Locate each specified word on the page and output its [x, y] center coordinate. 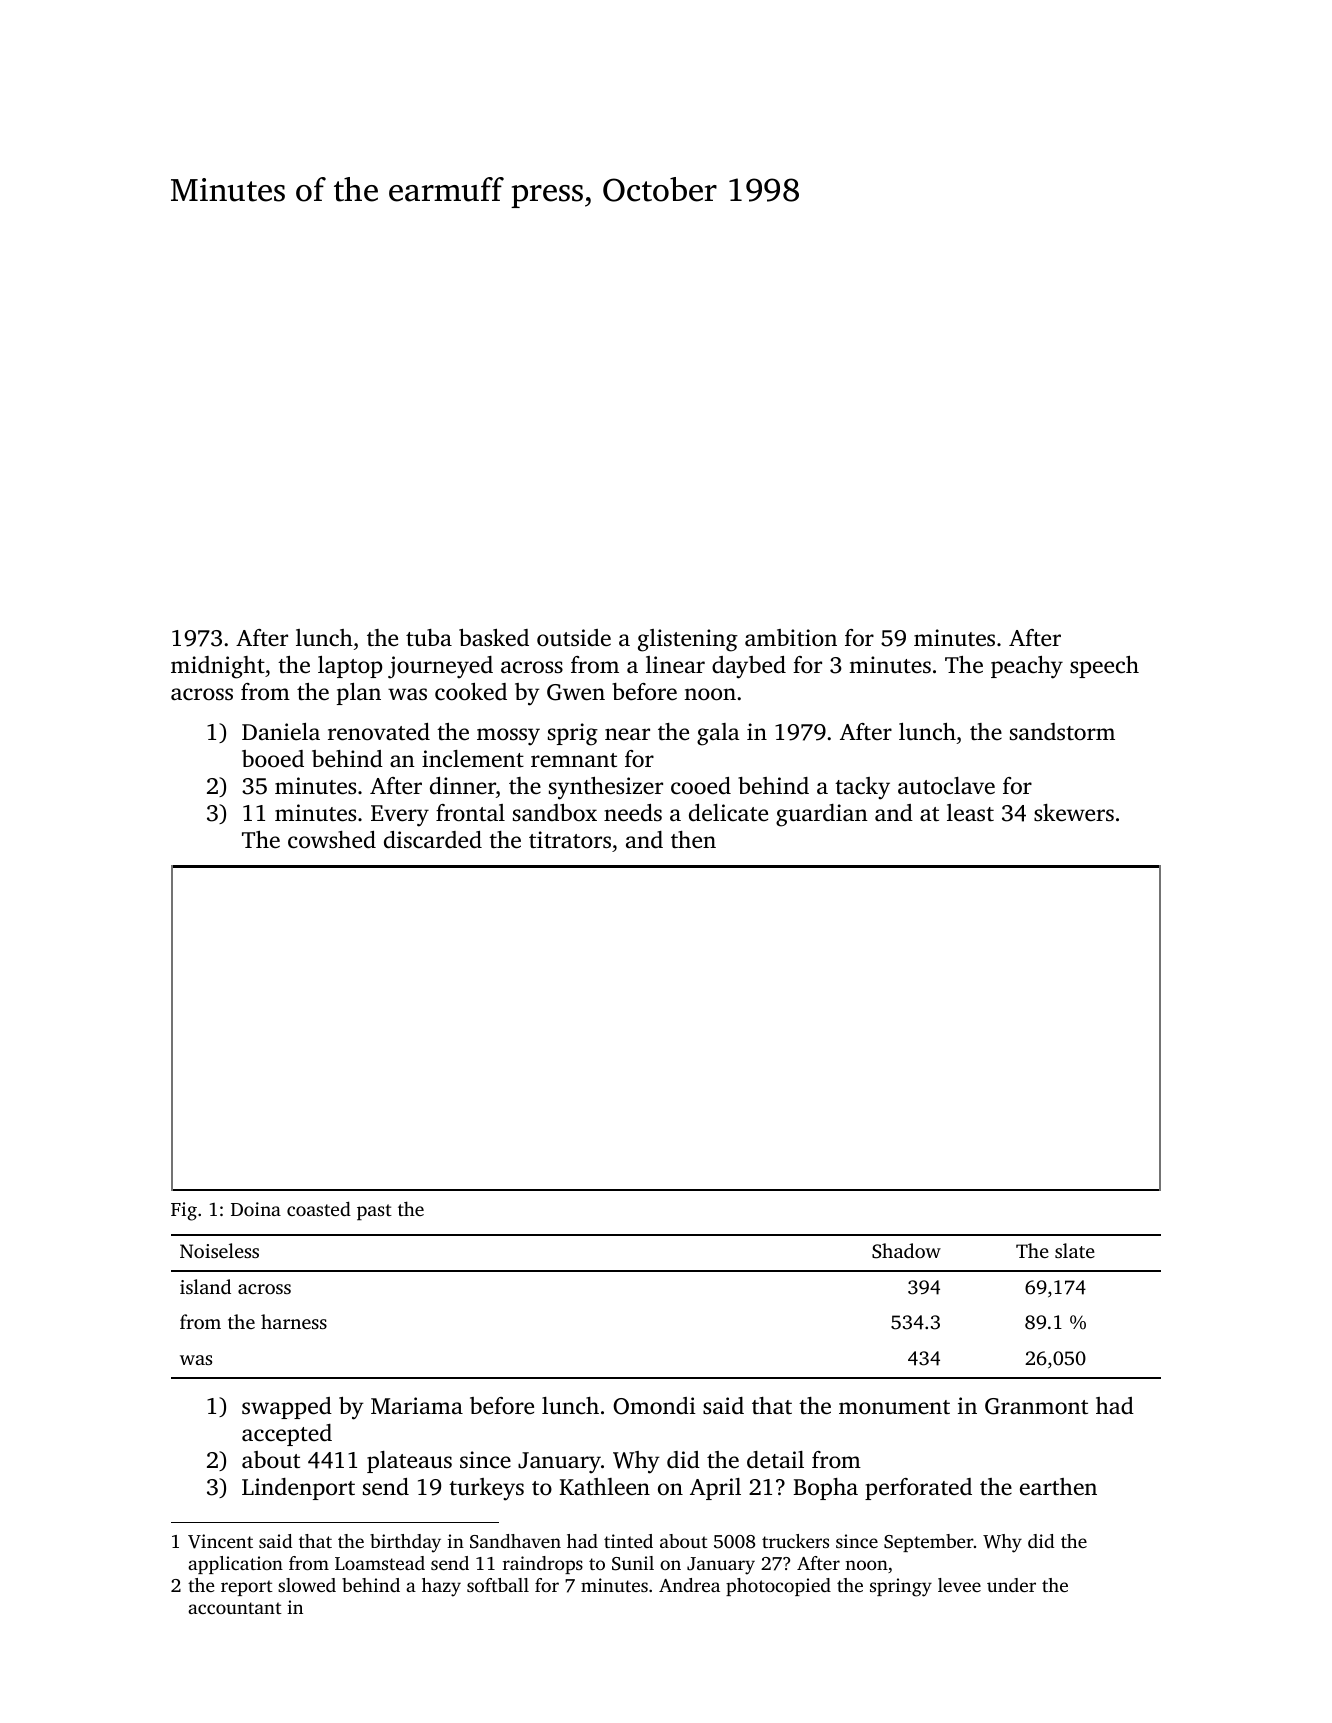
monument [894, 1407]
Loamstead [380, 1563]
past [374, 1212]
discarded [433, 840]
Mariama [417, 1405]
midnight [218, 667]
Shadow [906, 1251]
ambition [791, 638]
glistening [688, 640]
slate [1075, 1250]
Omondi [654, 1406]
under [1011, 1585]
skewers [1074, 813]
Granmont [1036, 1406]
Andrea [689, 1585]
